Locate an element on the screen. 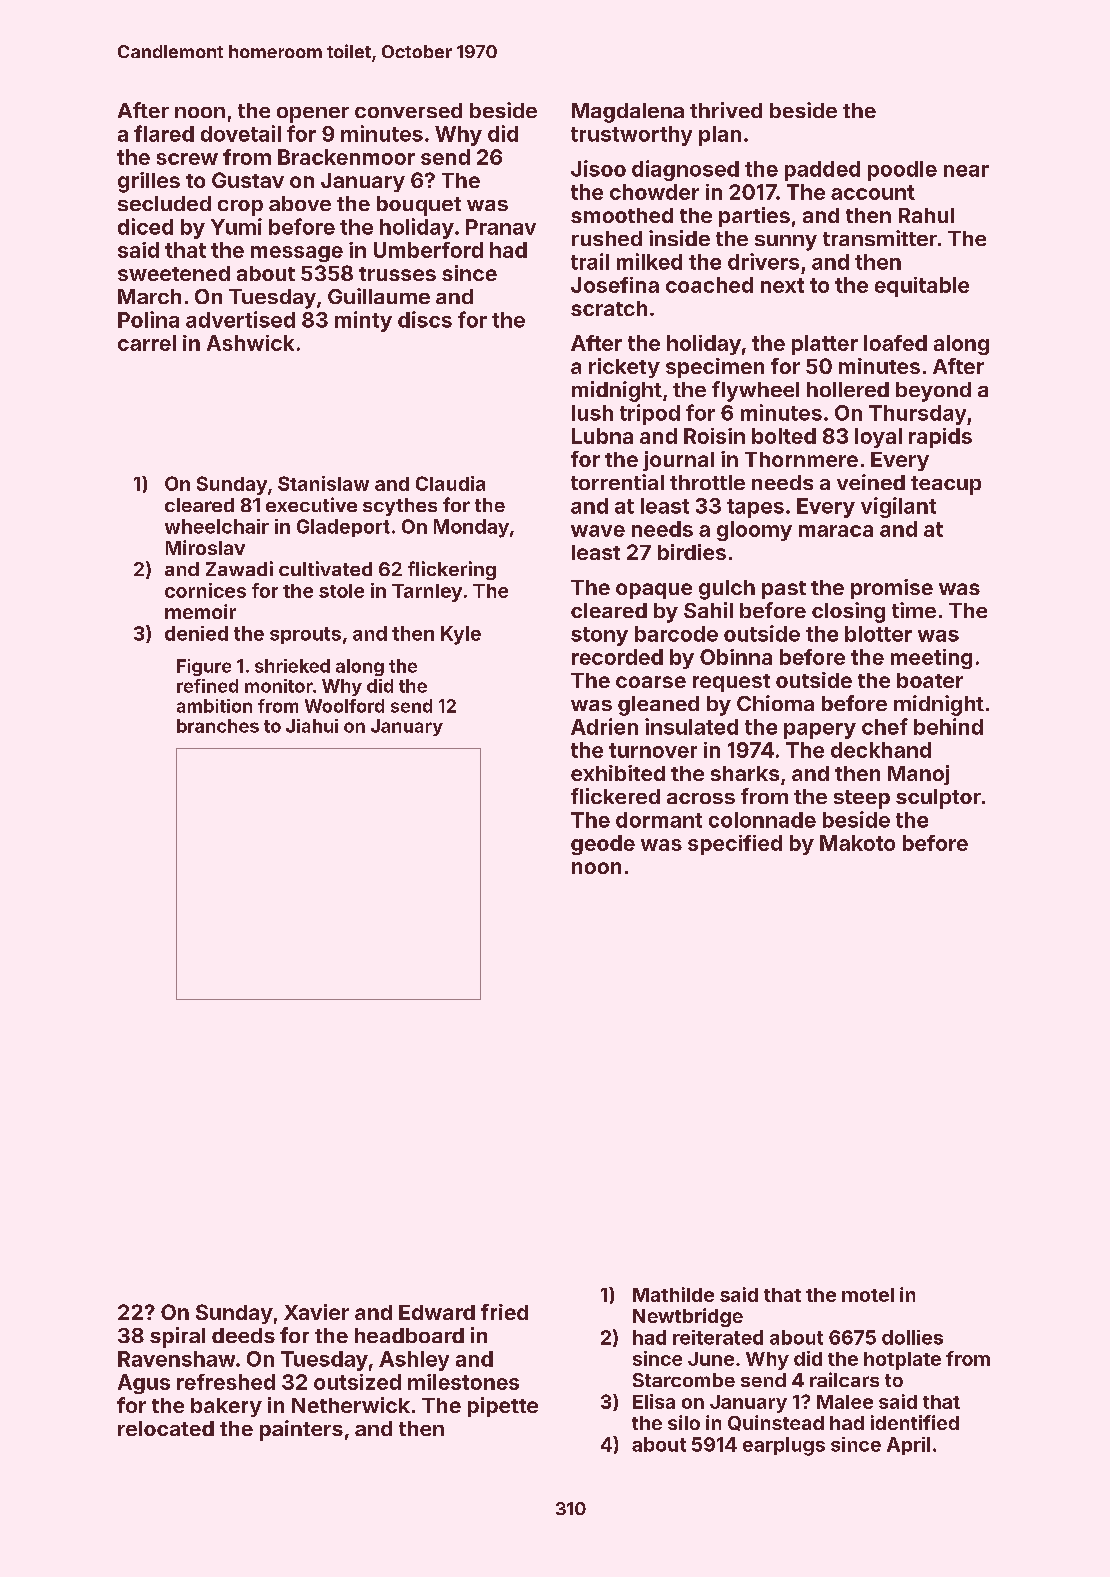 The width and height of the screenshot is (1110, 1577). flared is located at coordinates (164, 133).
